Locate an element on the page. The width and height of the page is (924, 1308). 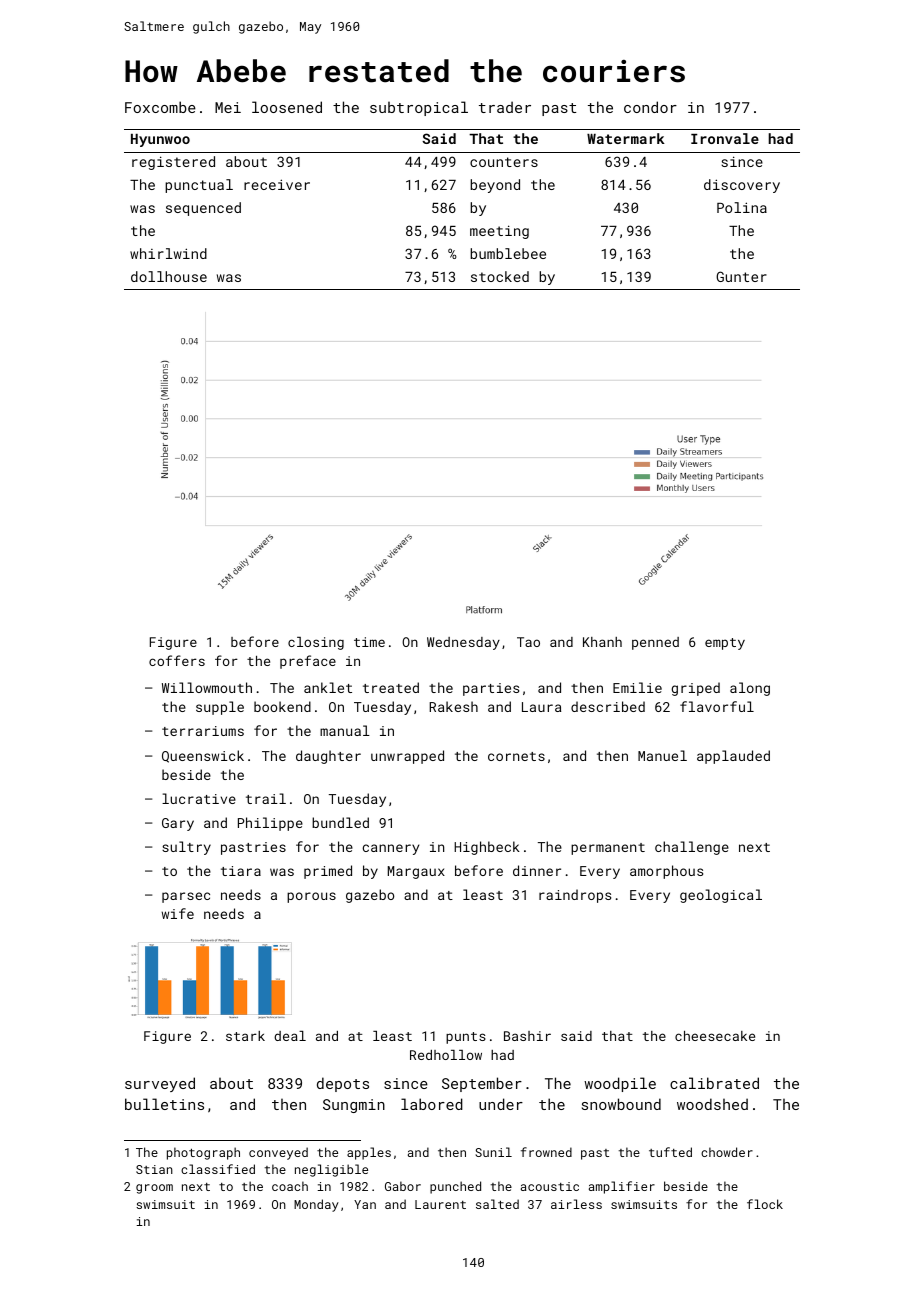
whirlwind is located at coordinates (168, 253).
